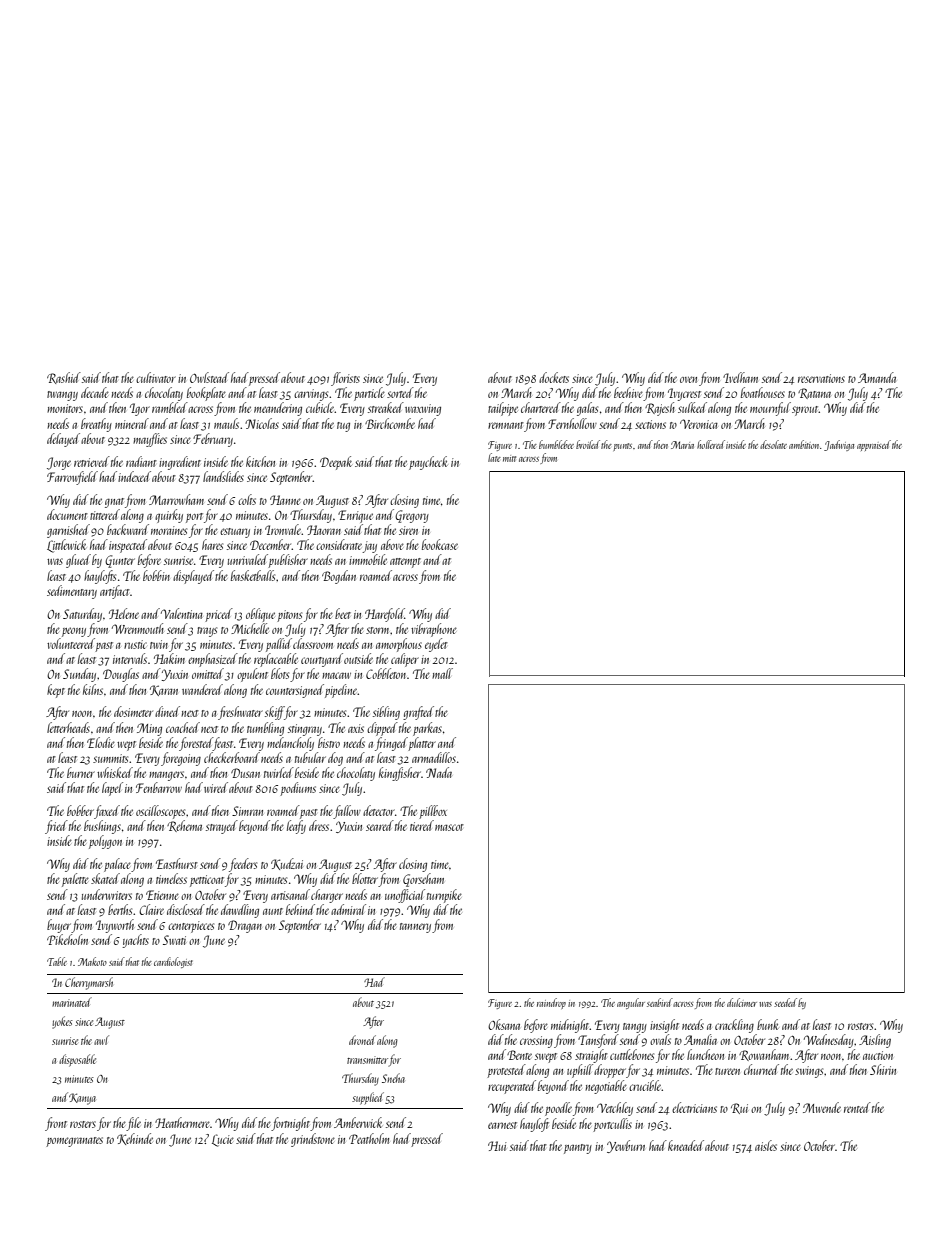 Image resolution: width=952 pixels, height=1233 pixels. Describe the element at coordinates (442, 673) in the image. I see `mall` at that location.
